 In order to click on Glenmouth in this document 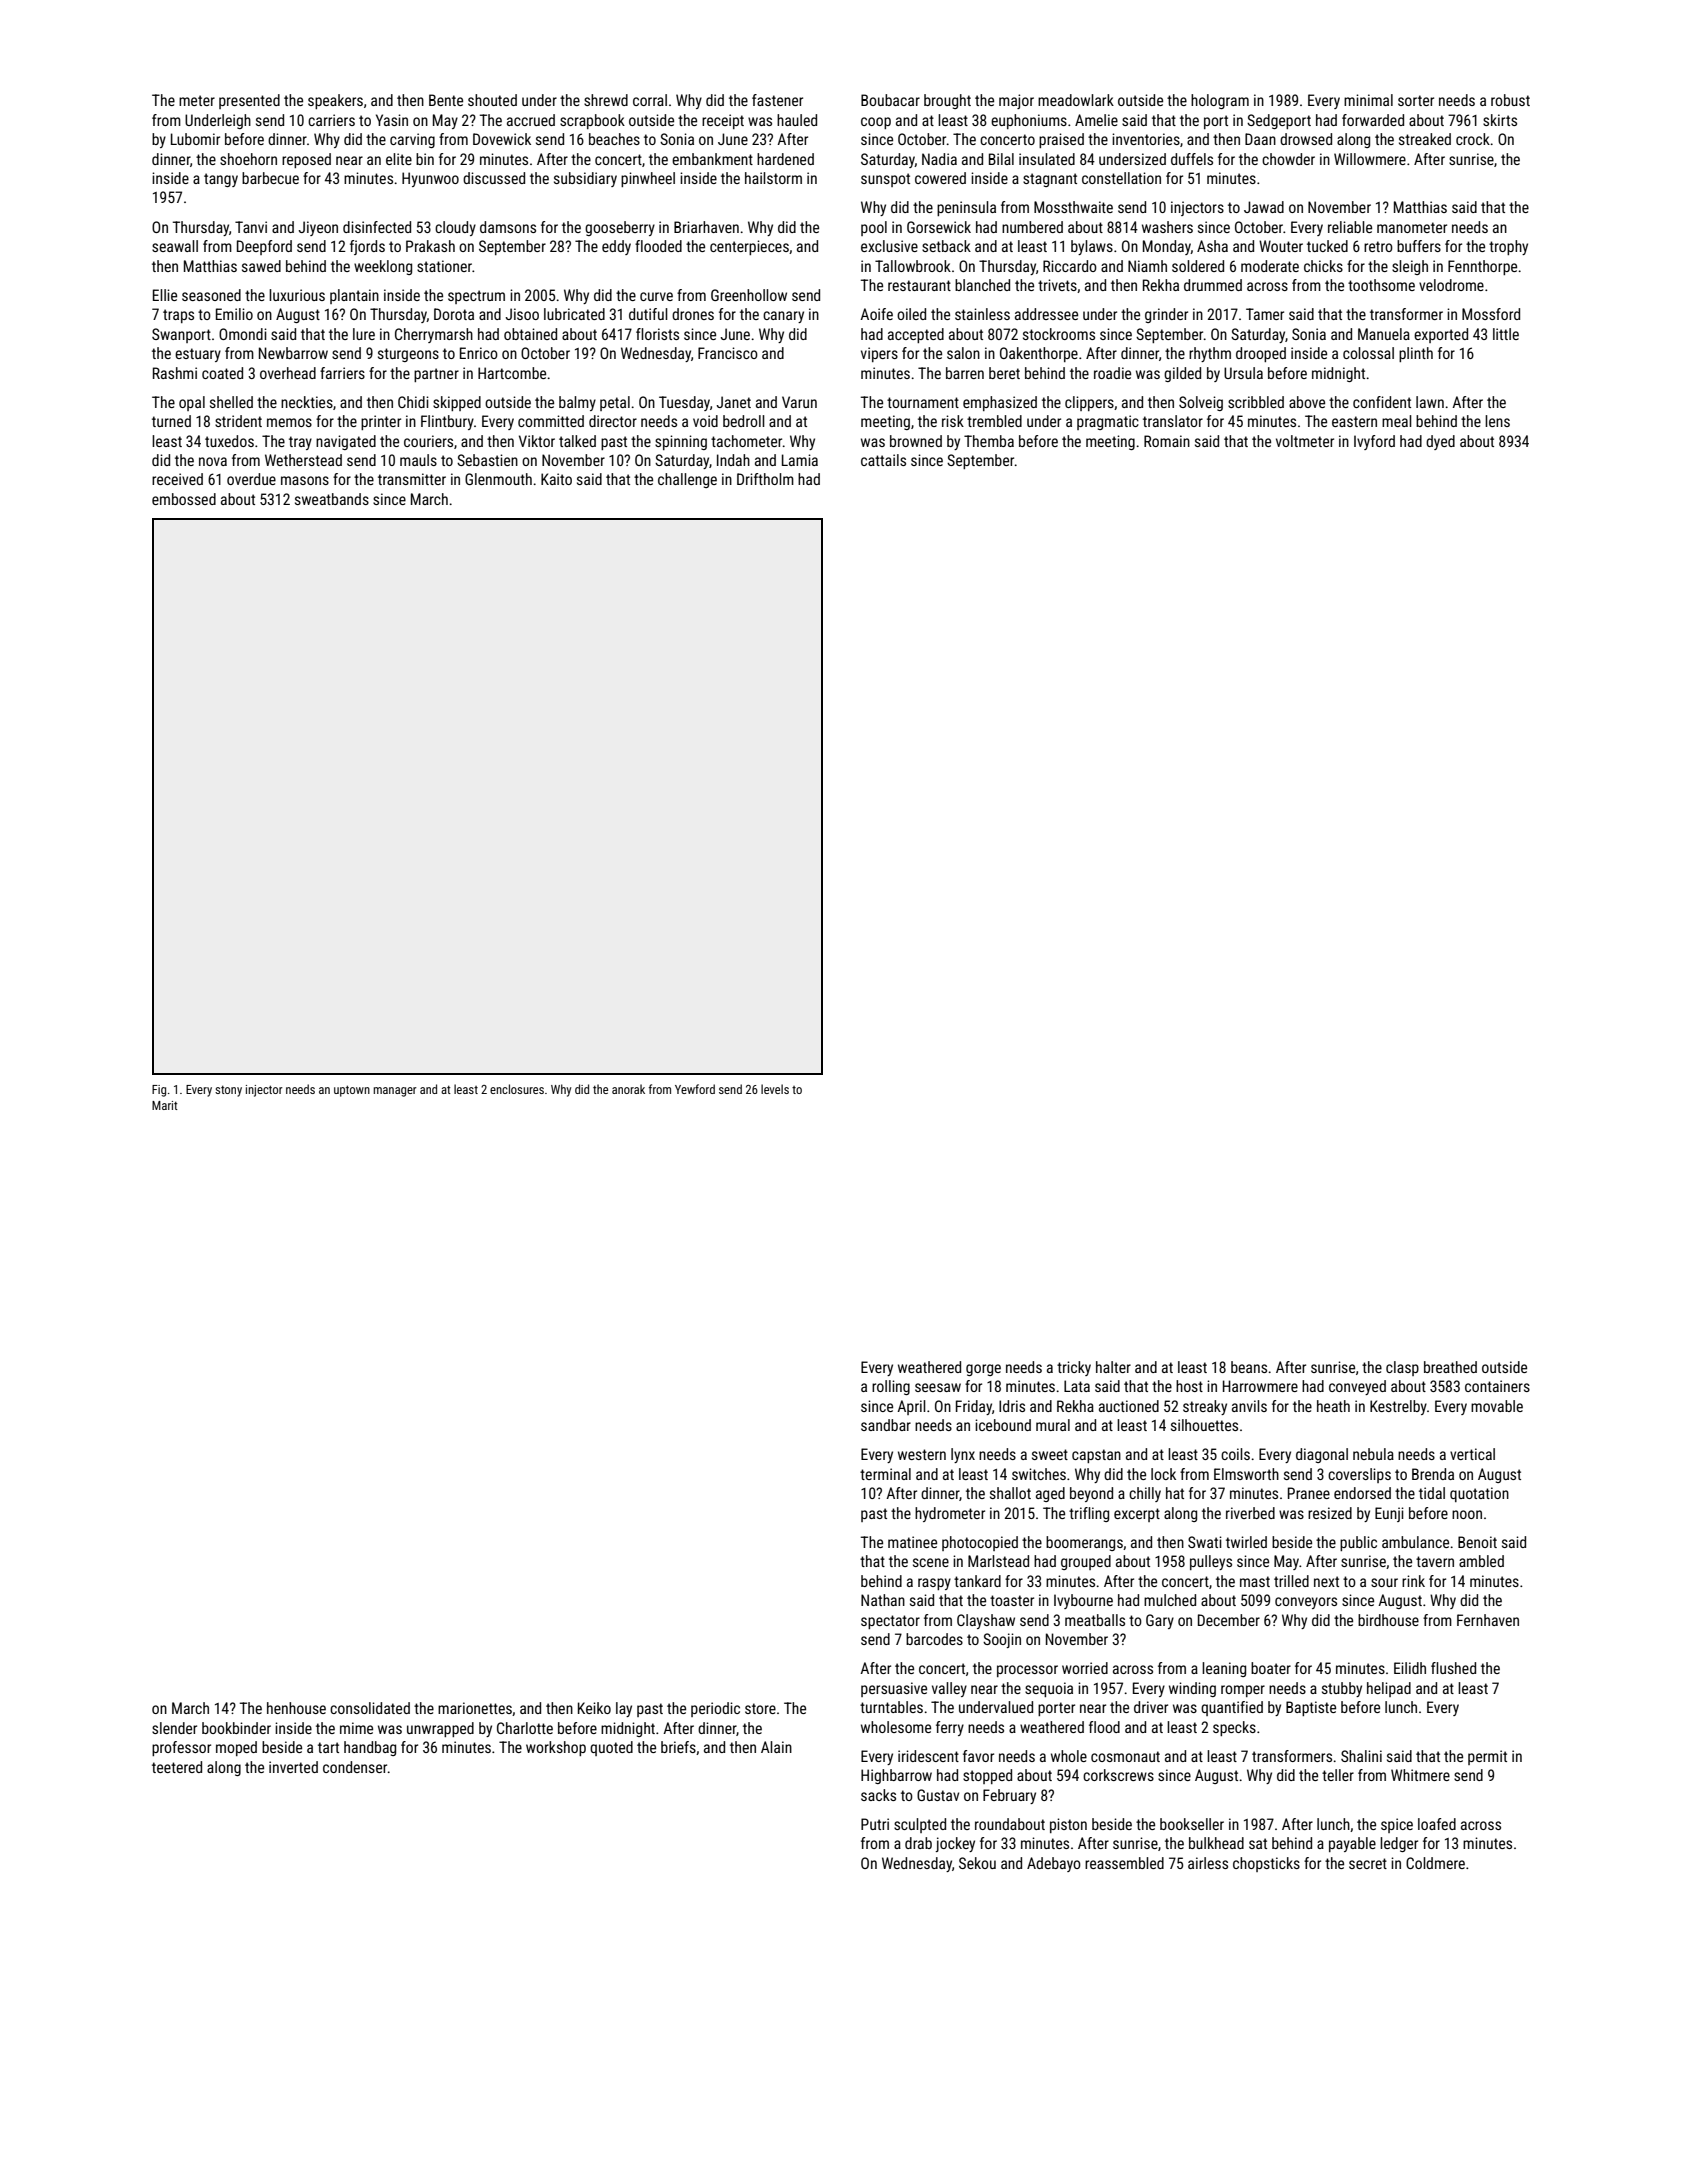, I will do `click(498, 479)`.
